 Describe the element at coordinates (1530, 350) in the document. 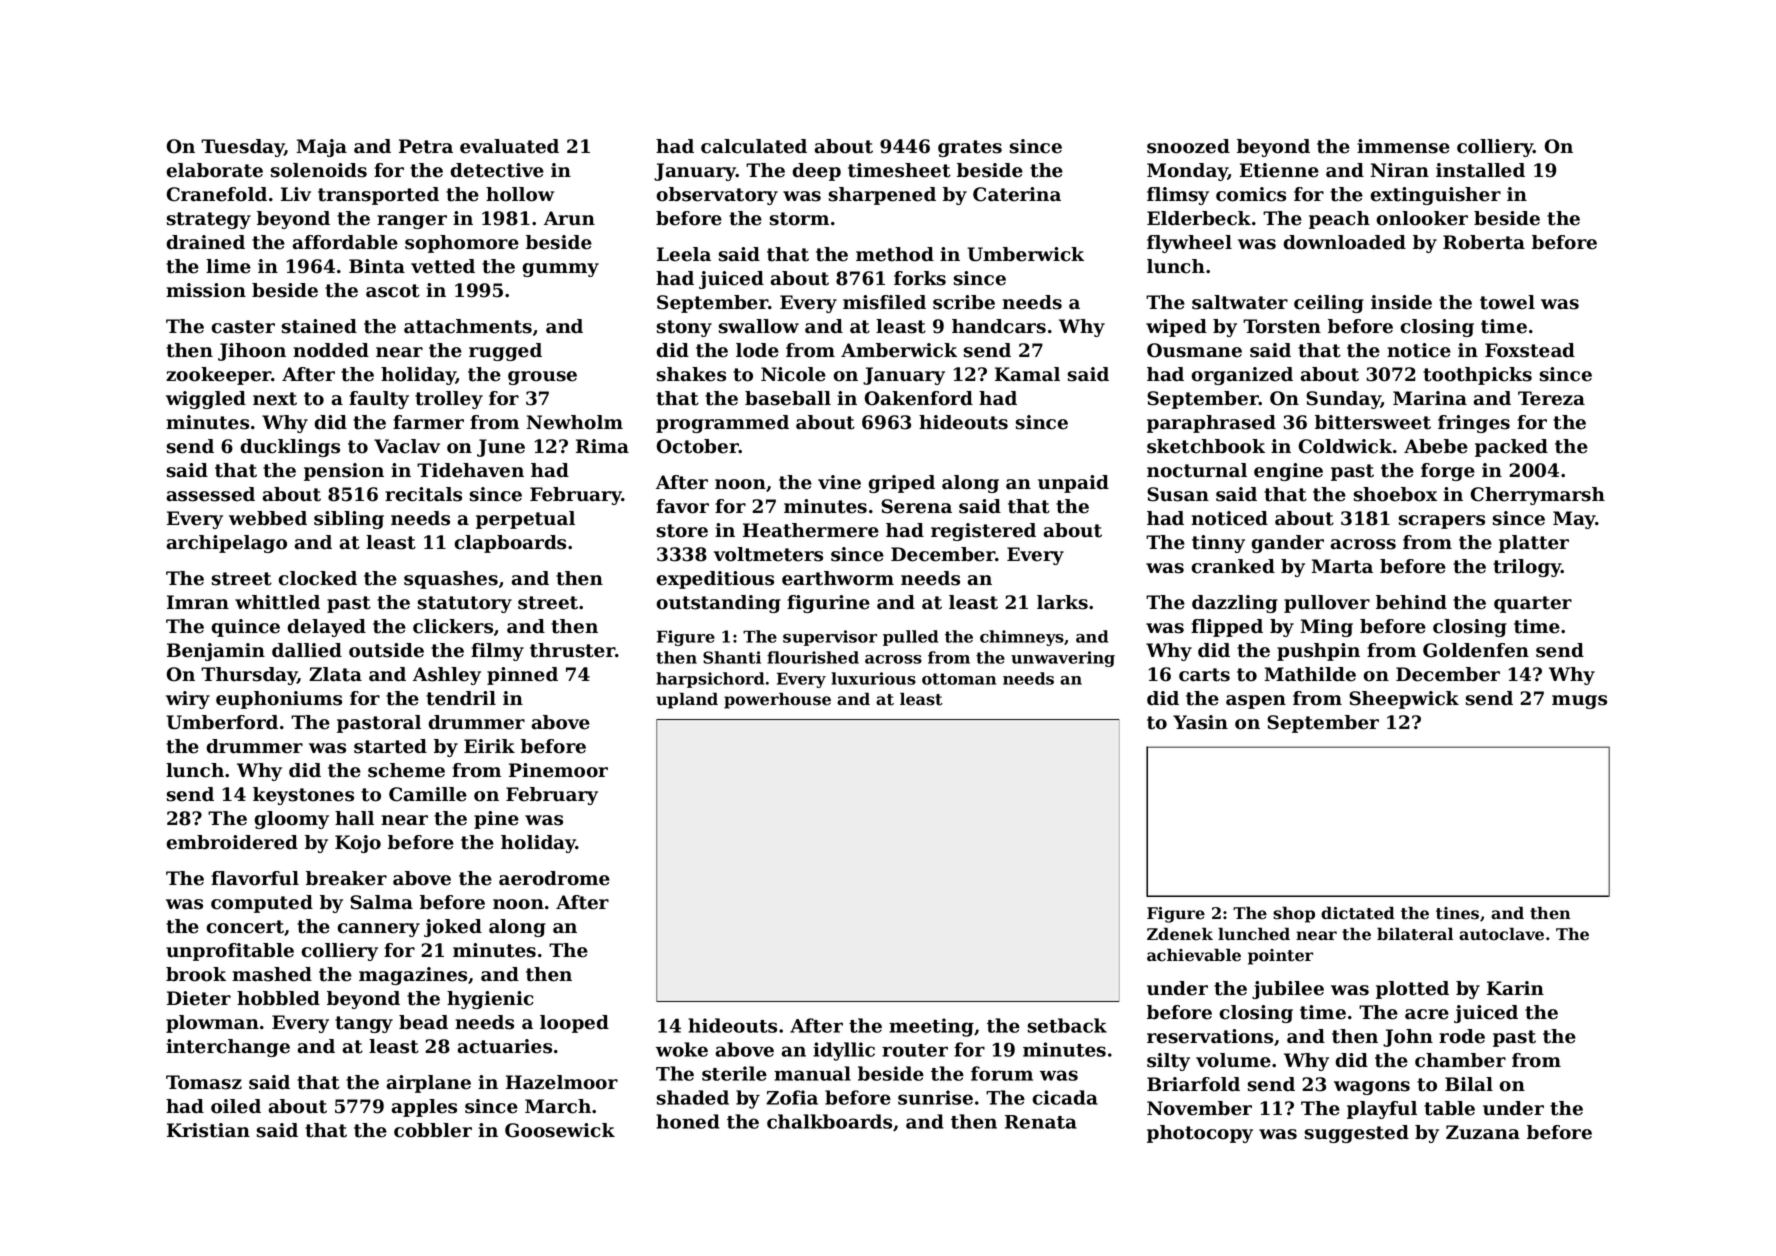

I see `Foxstead` at that location.
